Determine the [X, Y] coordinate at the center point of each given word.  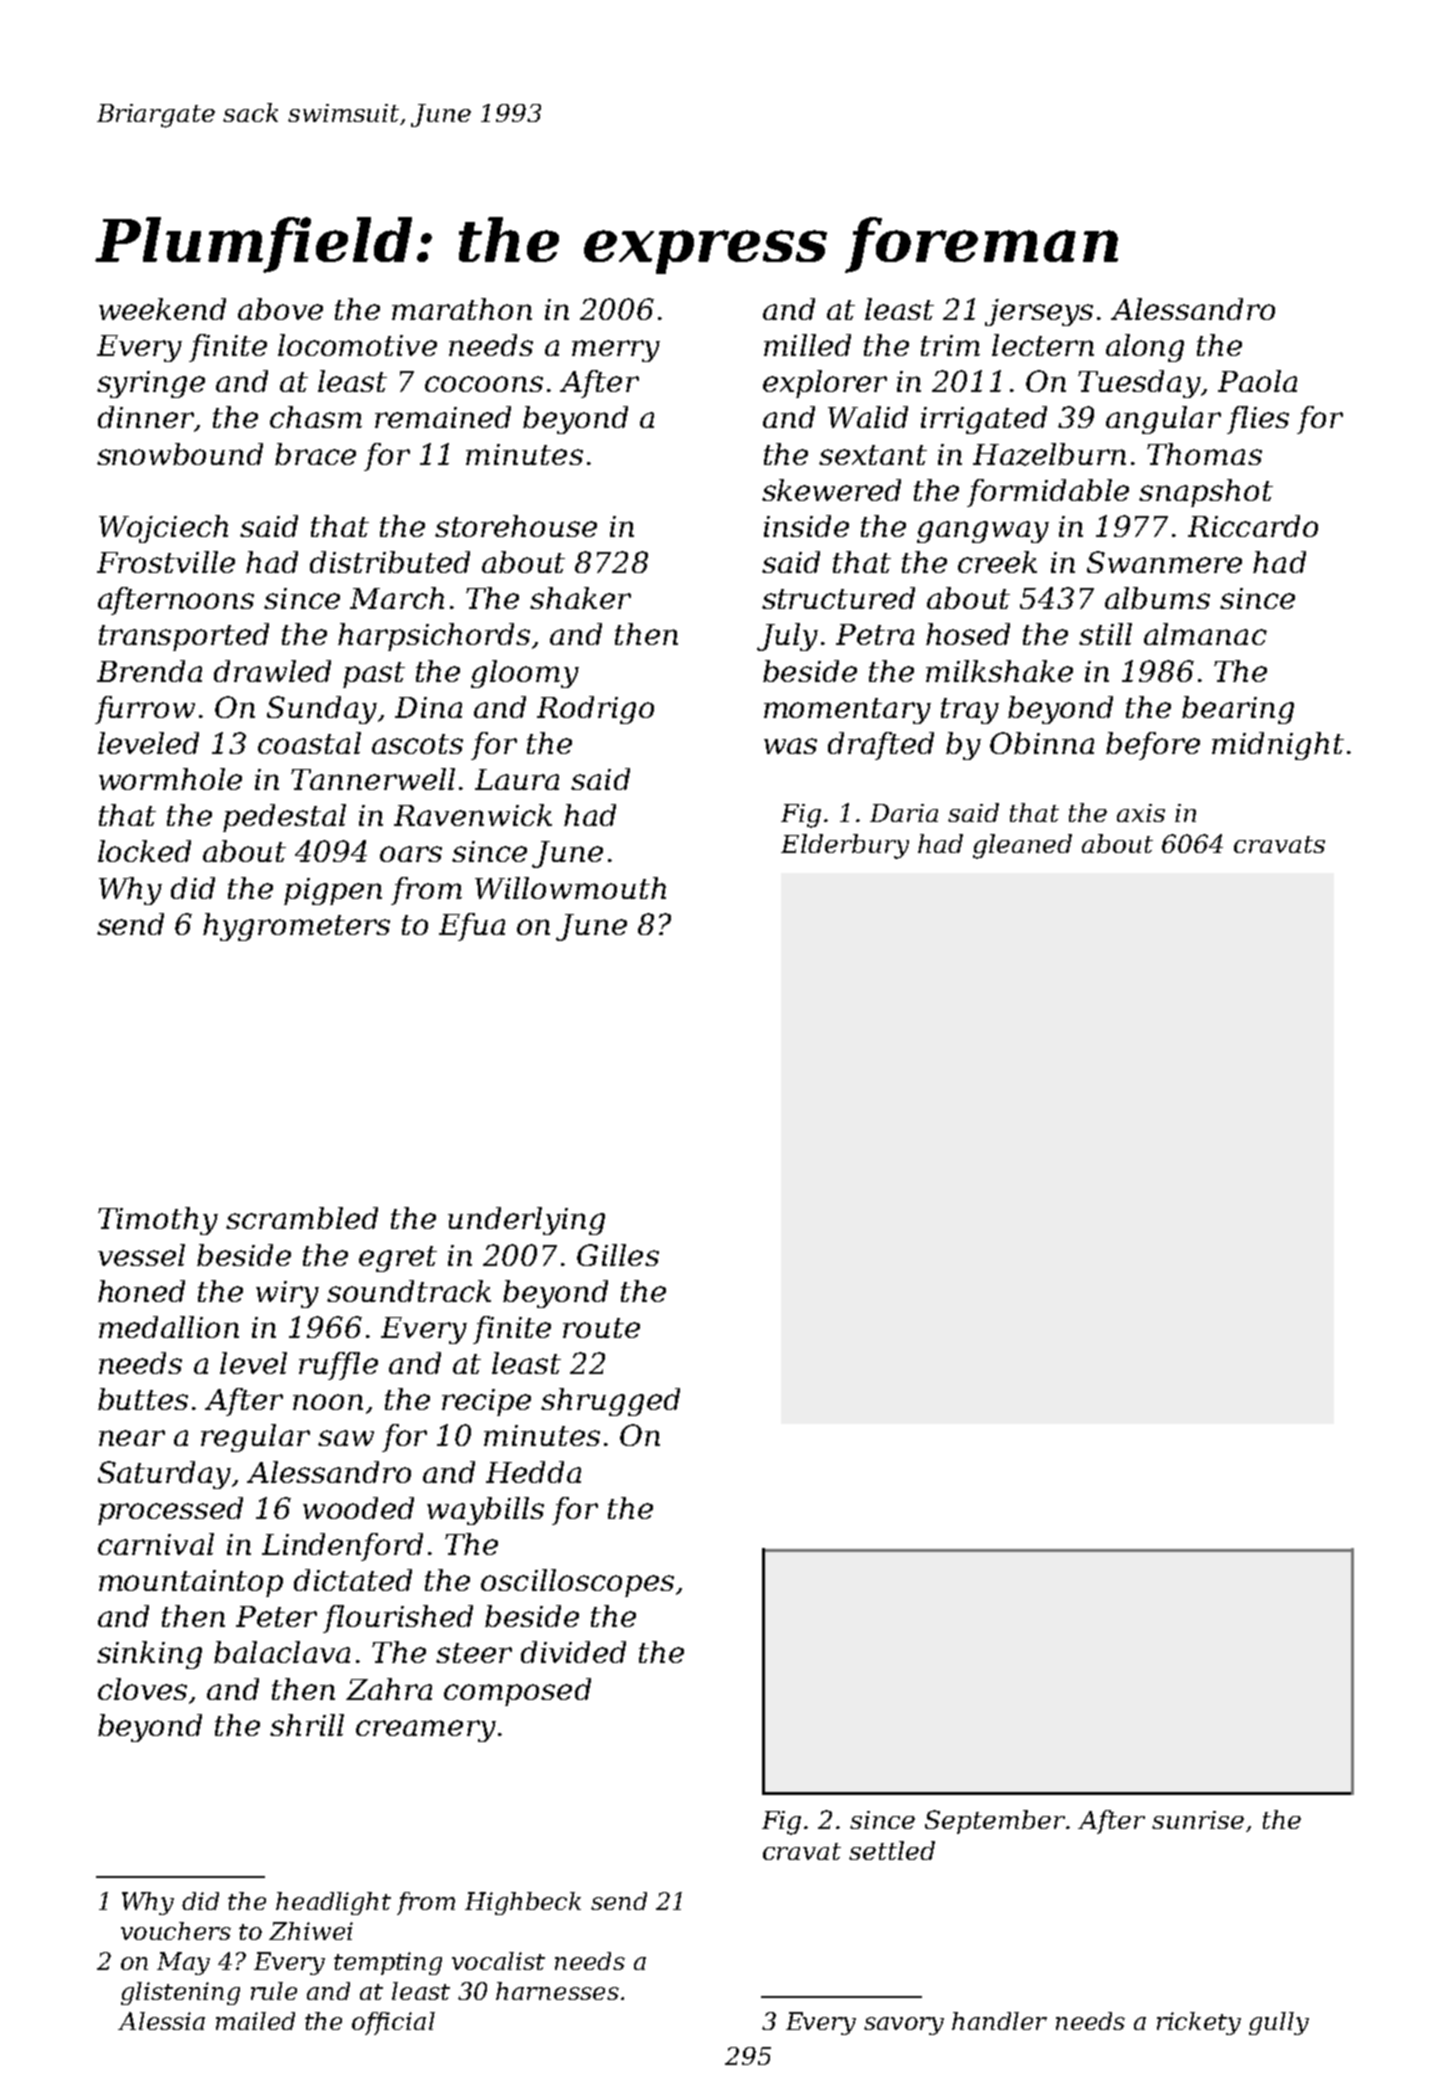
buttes [143, 1399]
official [393, 2023]
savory [904, 2026]
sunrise [1198, 1820]
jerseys [1039, 312]
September [995, 1822]
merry [616, 351]
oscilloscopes [577, 1583]
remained [443, 417]
